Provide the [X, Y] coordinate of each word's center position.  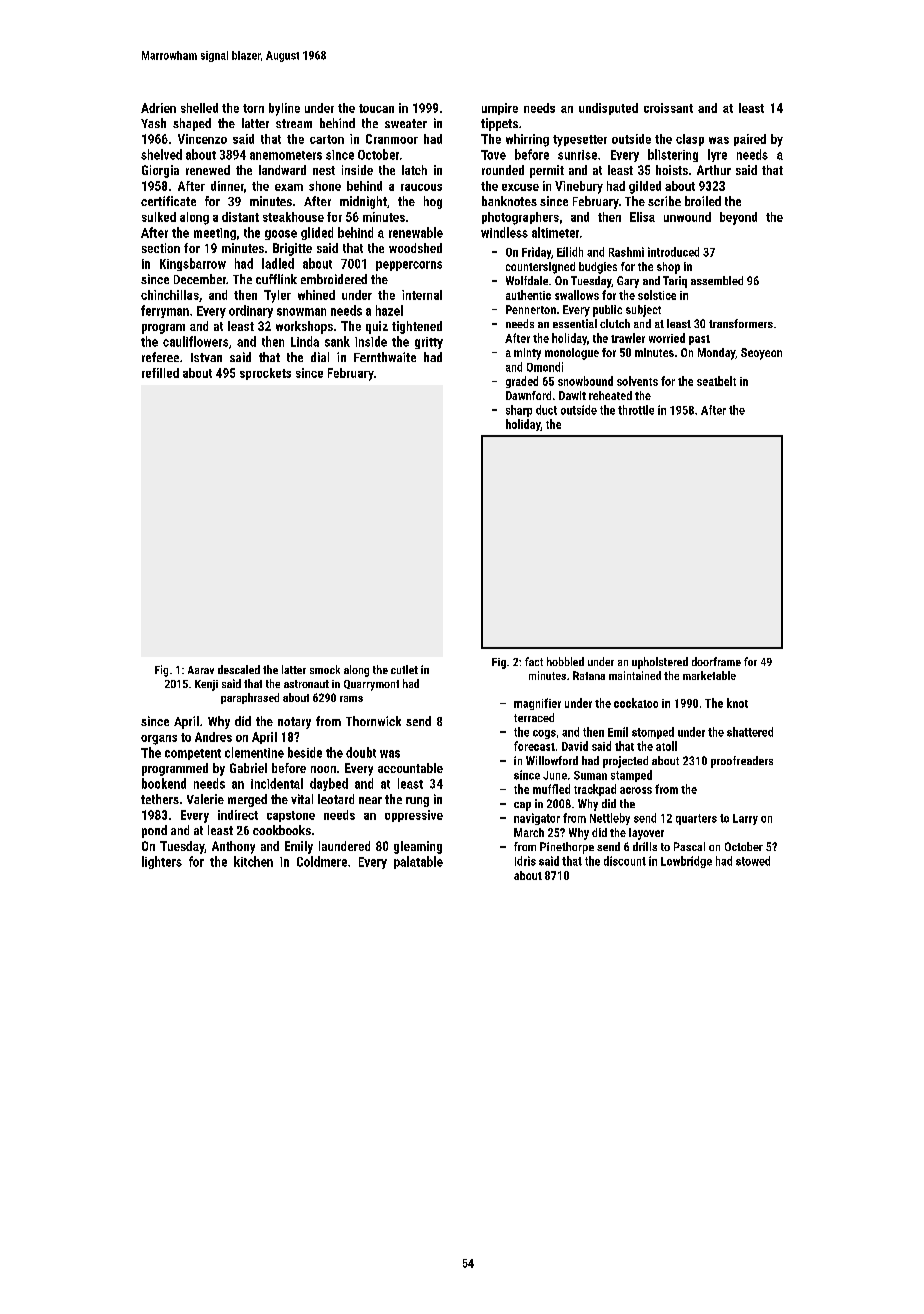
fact [534, 661]
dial [320, 357]
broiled [703, 201]
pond [154, 831]
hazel [389, 310]
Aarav [201, 670]
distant [240, 217]
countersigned [540, 268]
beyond [738, 218]
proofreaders [742, 762]
